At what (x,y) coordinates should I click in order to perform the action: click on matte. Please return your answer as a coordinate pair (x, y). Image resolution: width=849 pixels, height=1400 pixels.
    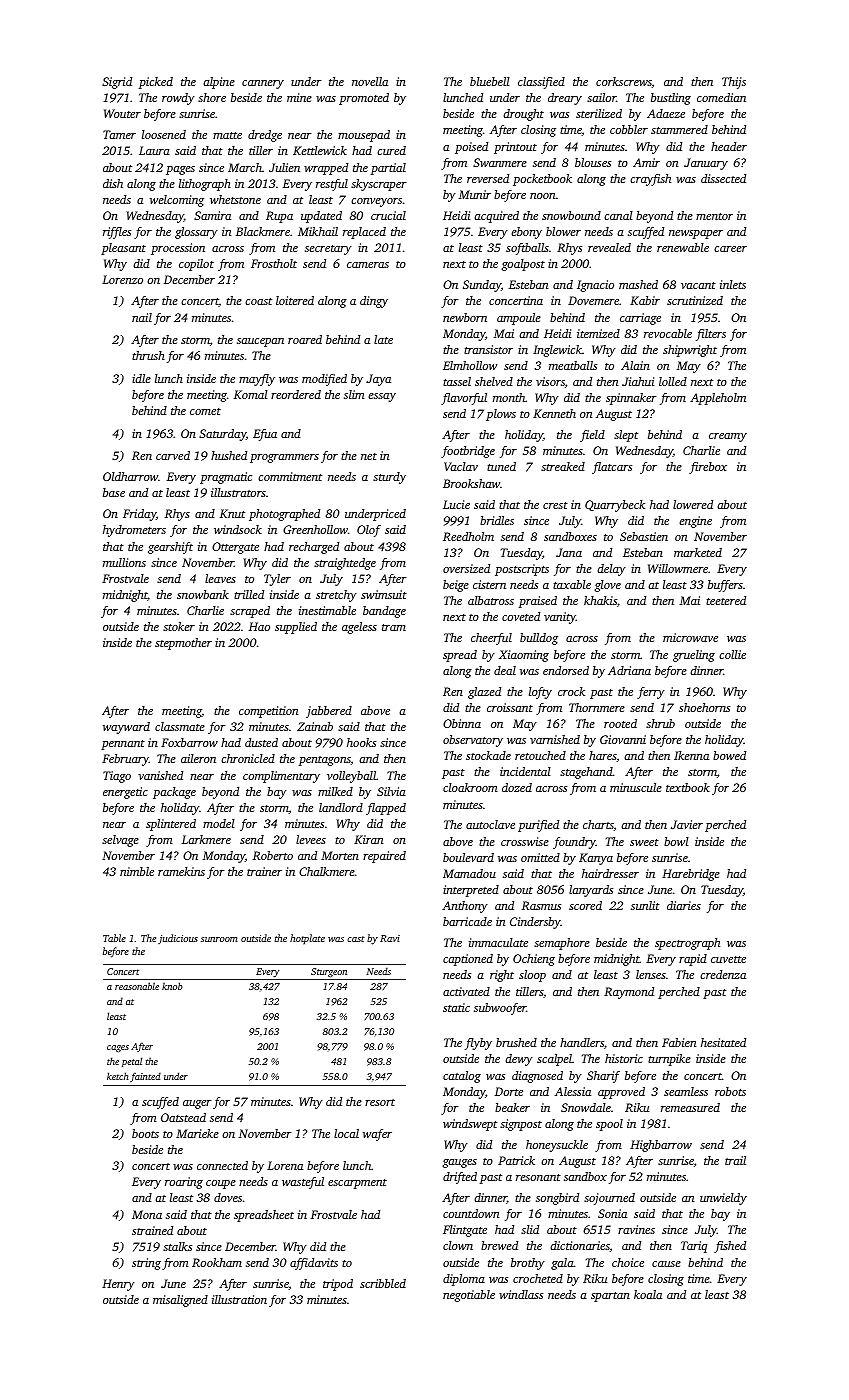
    Looking at the image, I should click on (227, 135).
